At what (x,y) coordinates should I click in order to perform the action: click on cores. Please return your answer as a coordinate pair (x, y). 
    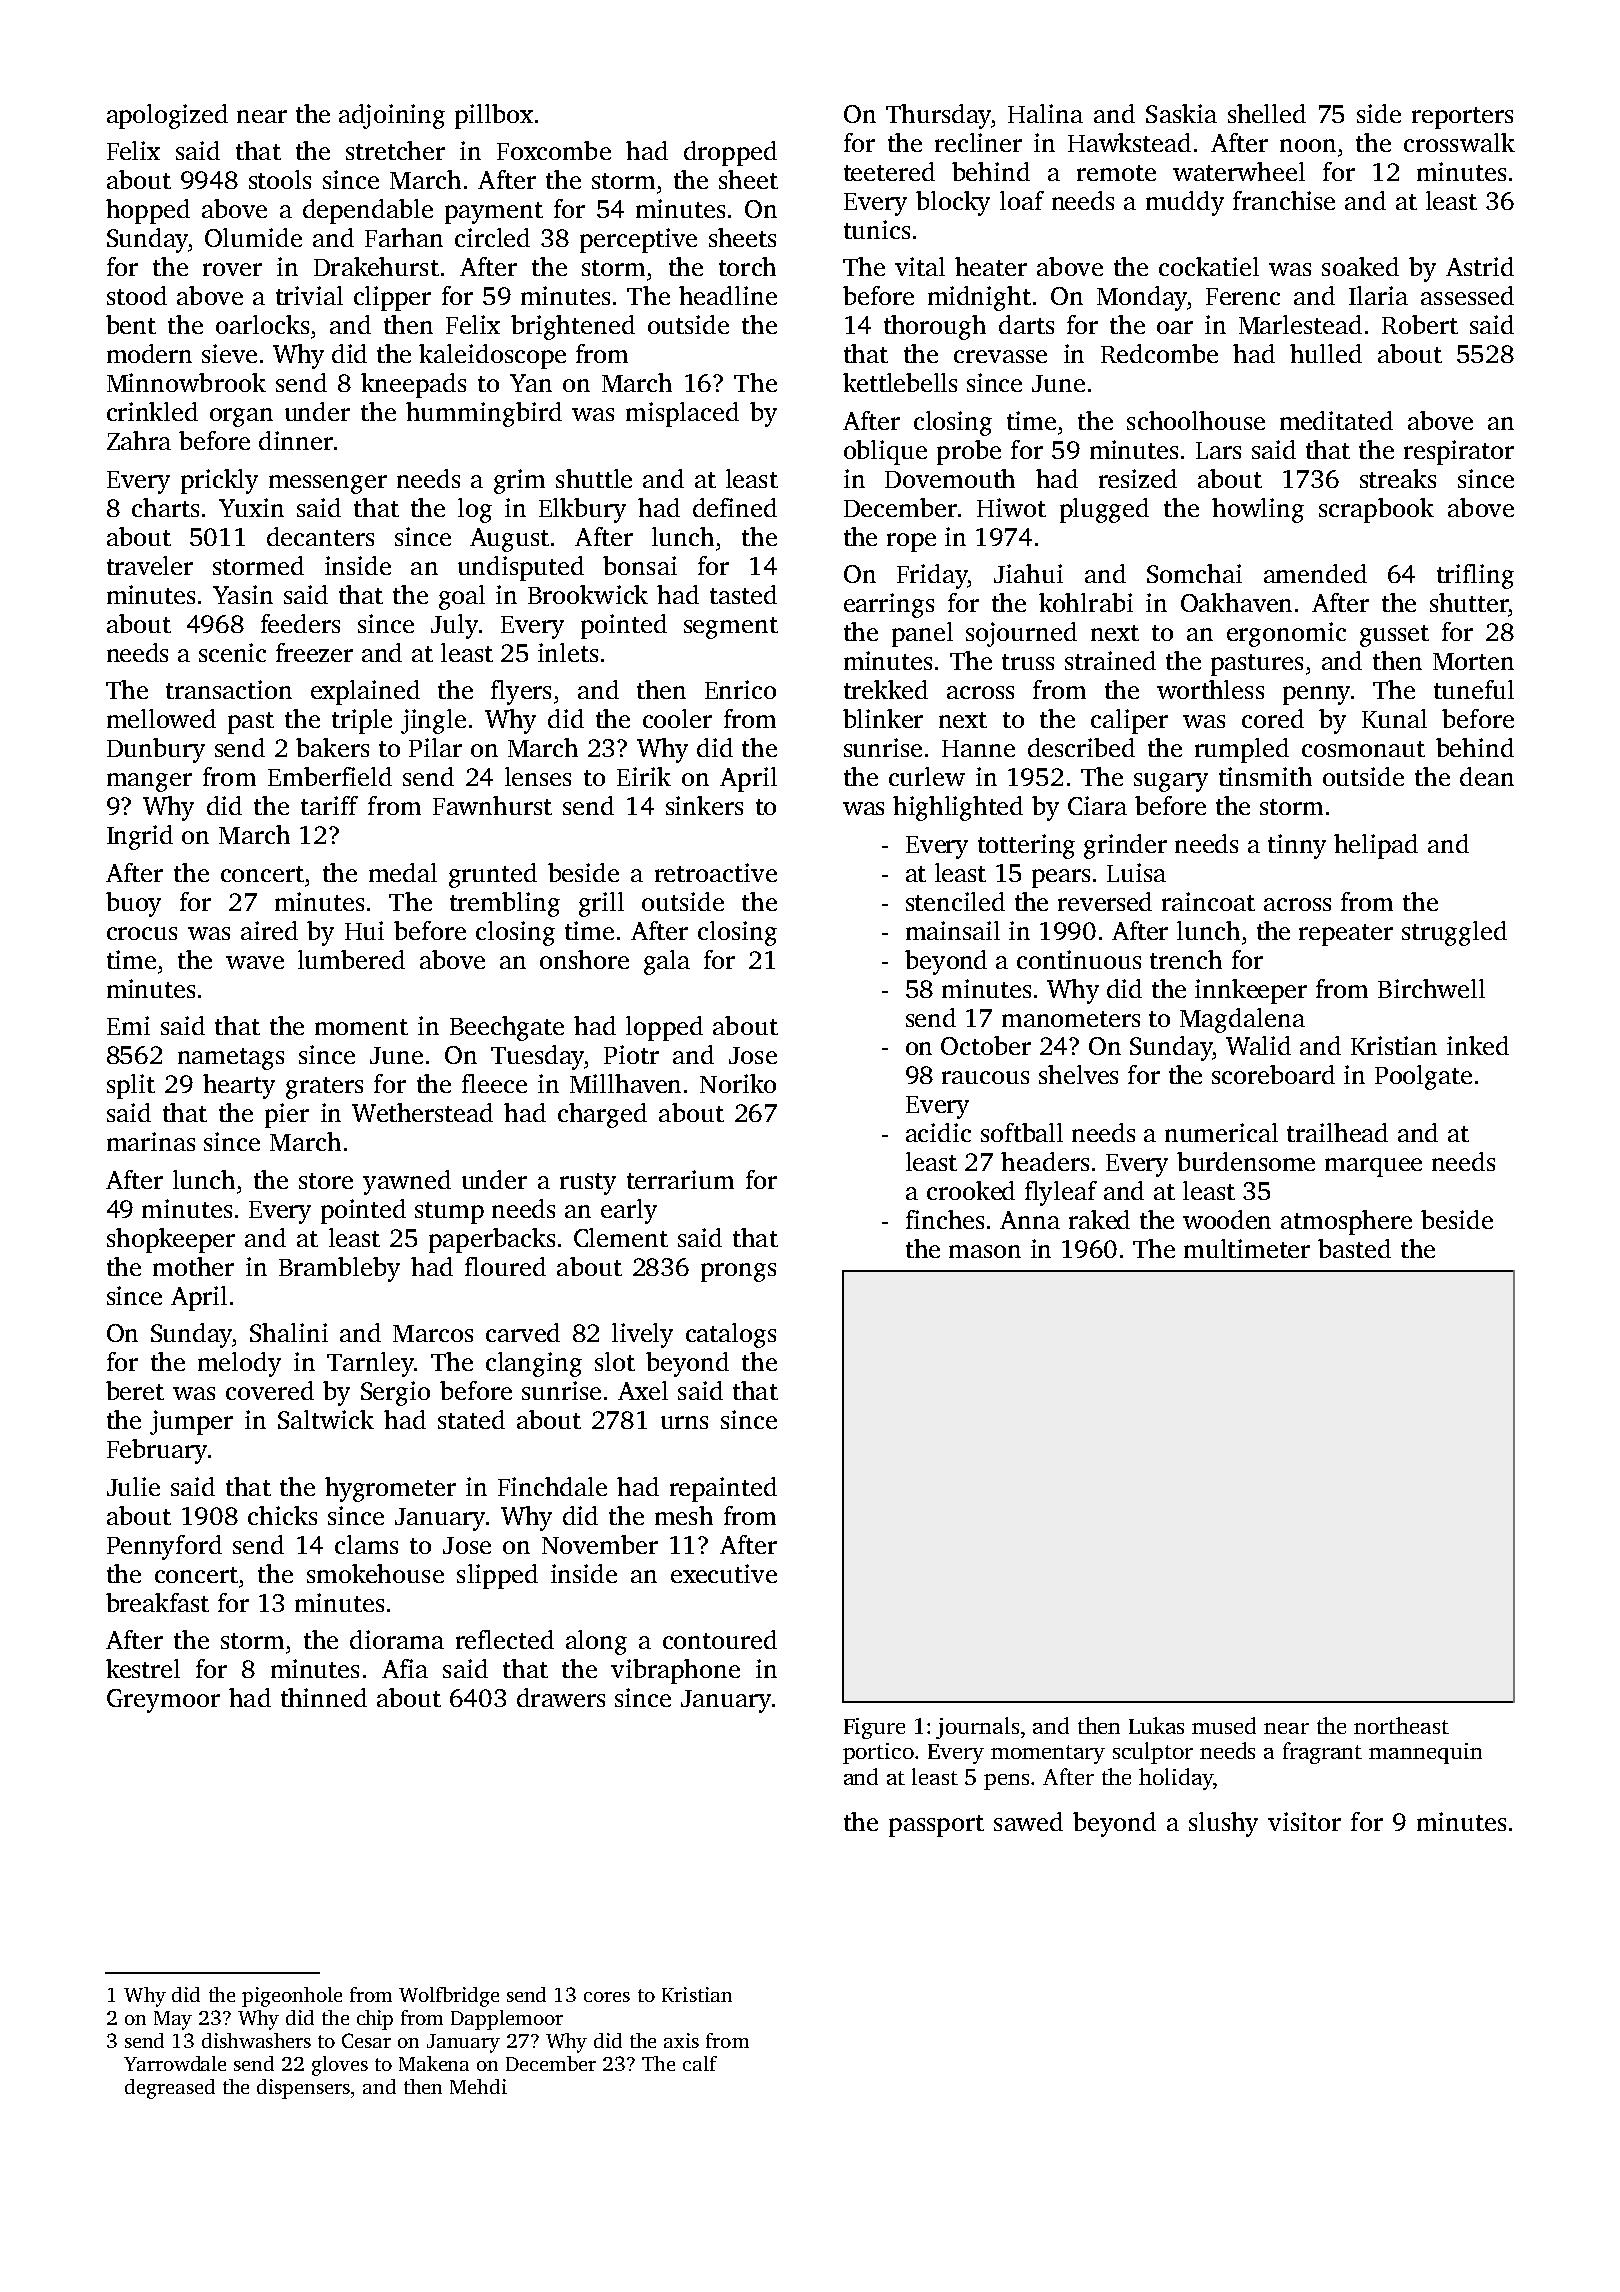
    Looking at the image, I should click on (607, 1997).
